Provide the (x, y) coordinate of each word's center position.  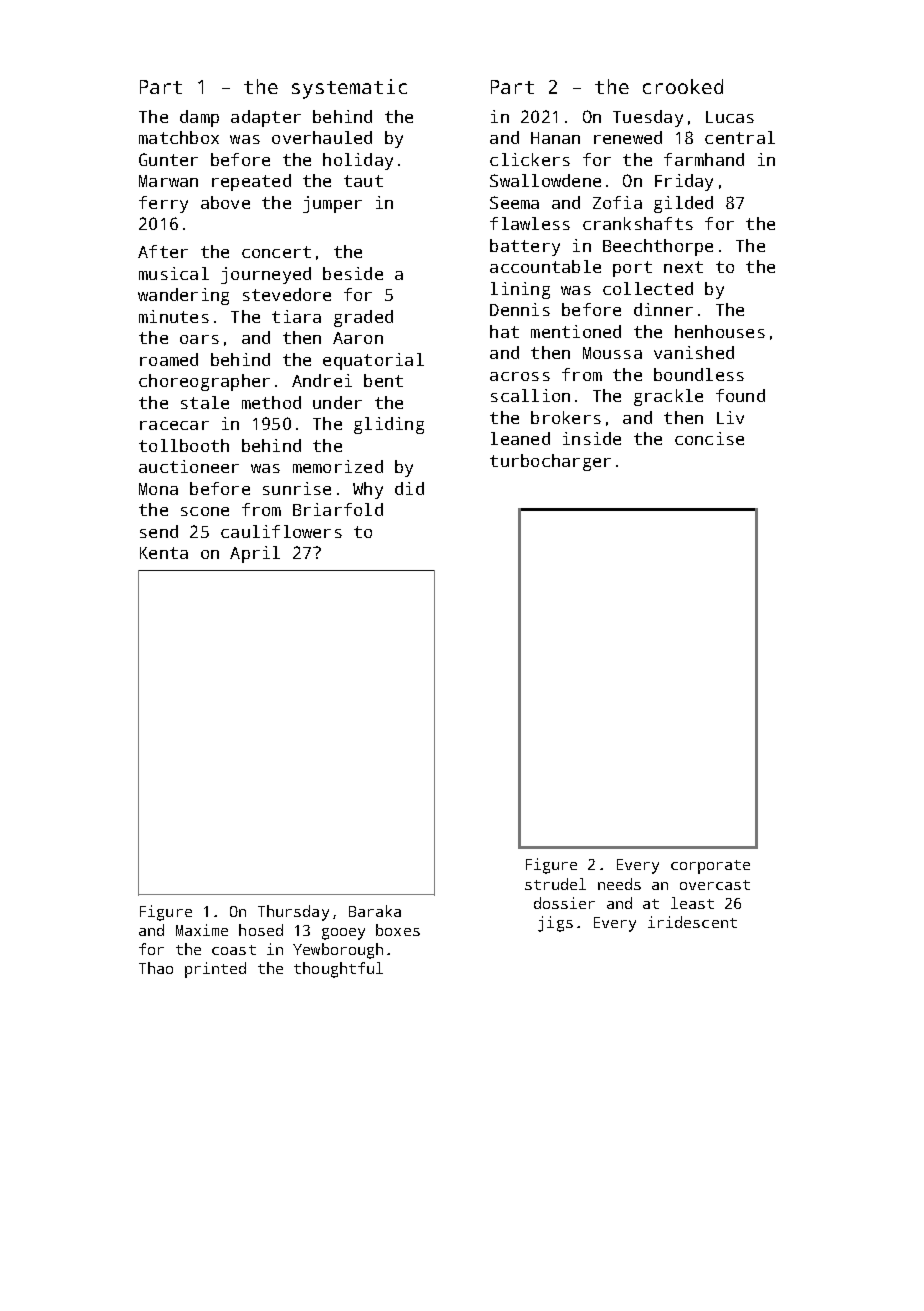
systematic (349, 89)
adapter (266, 118)
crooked (683, 86)
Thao (156, 968)
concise (709, 438)
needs (619, 884)
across (520, 376)
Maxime (202, 930)
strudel (555, 884)
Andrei (322, 380)
